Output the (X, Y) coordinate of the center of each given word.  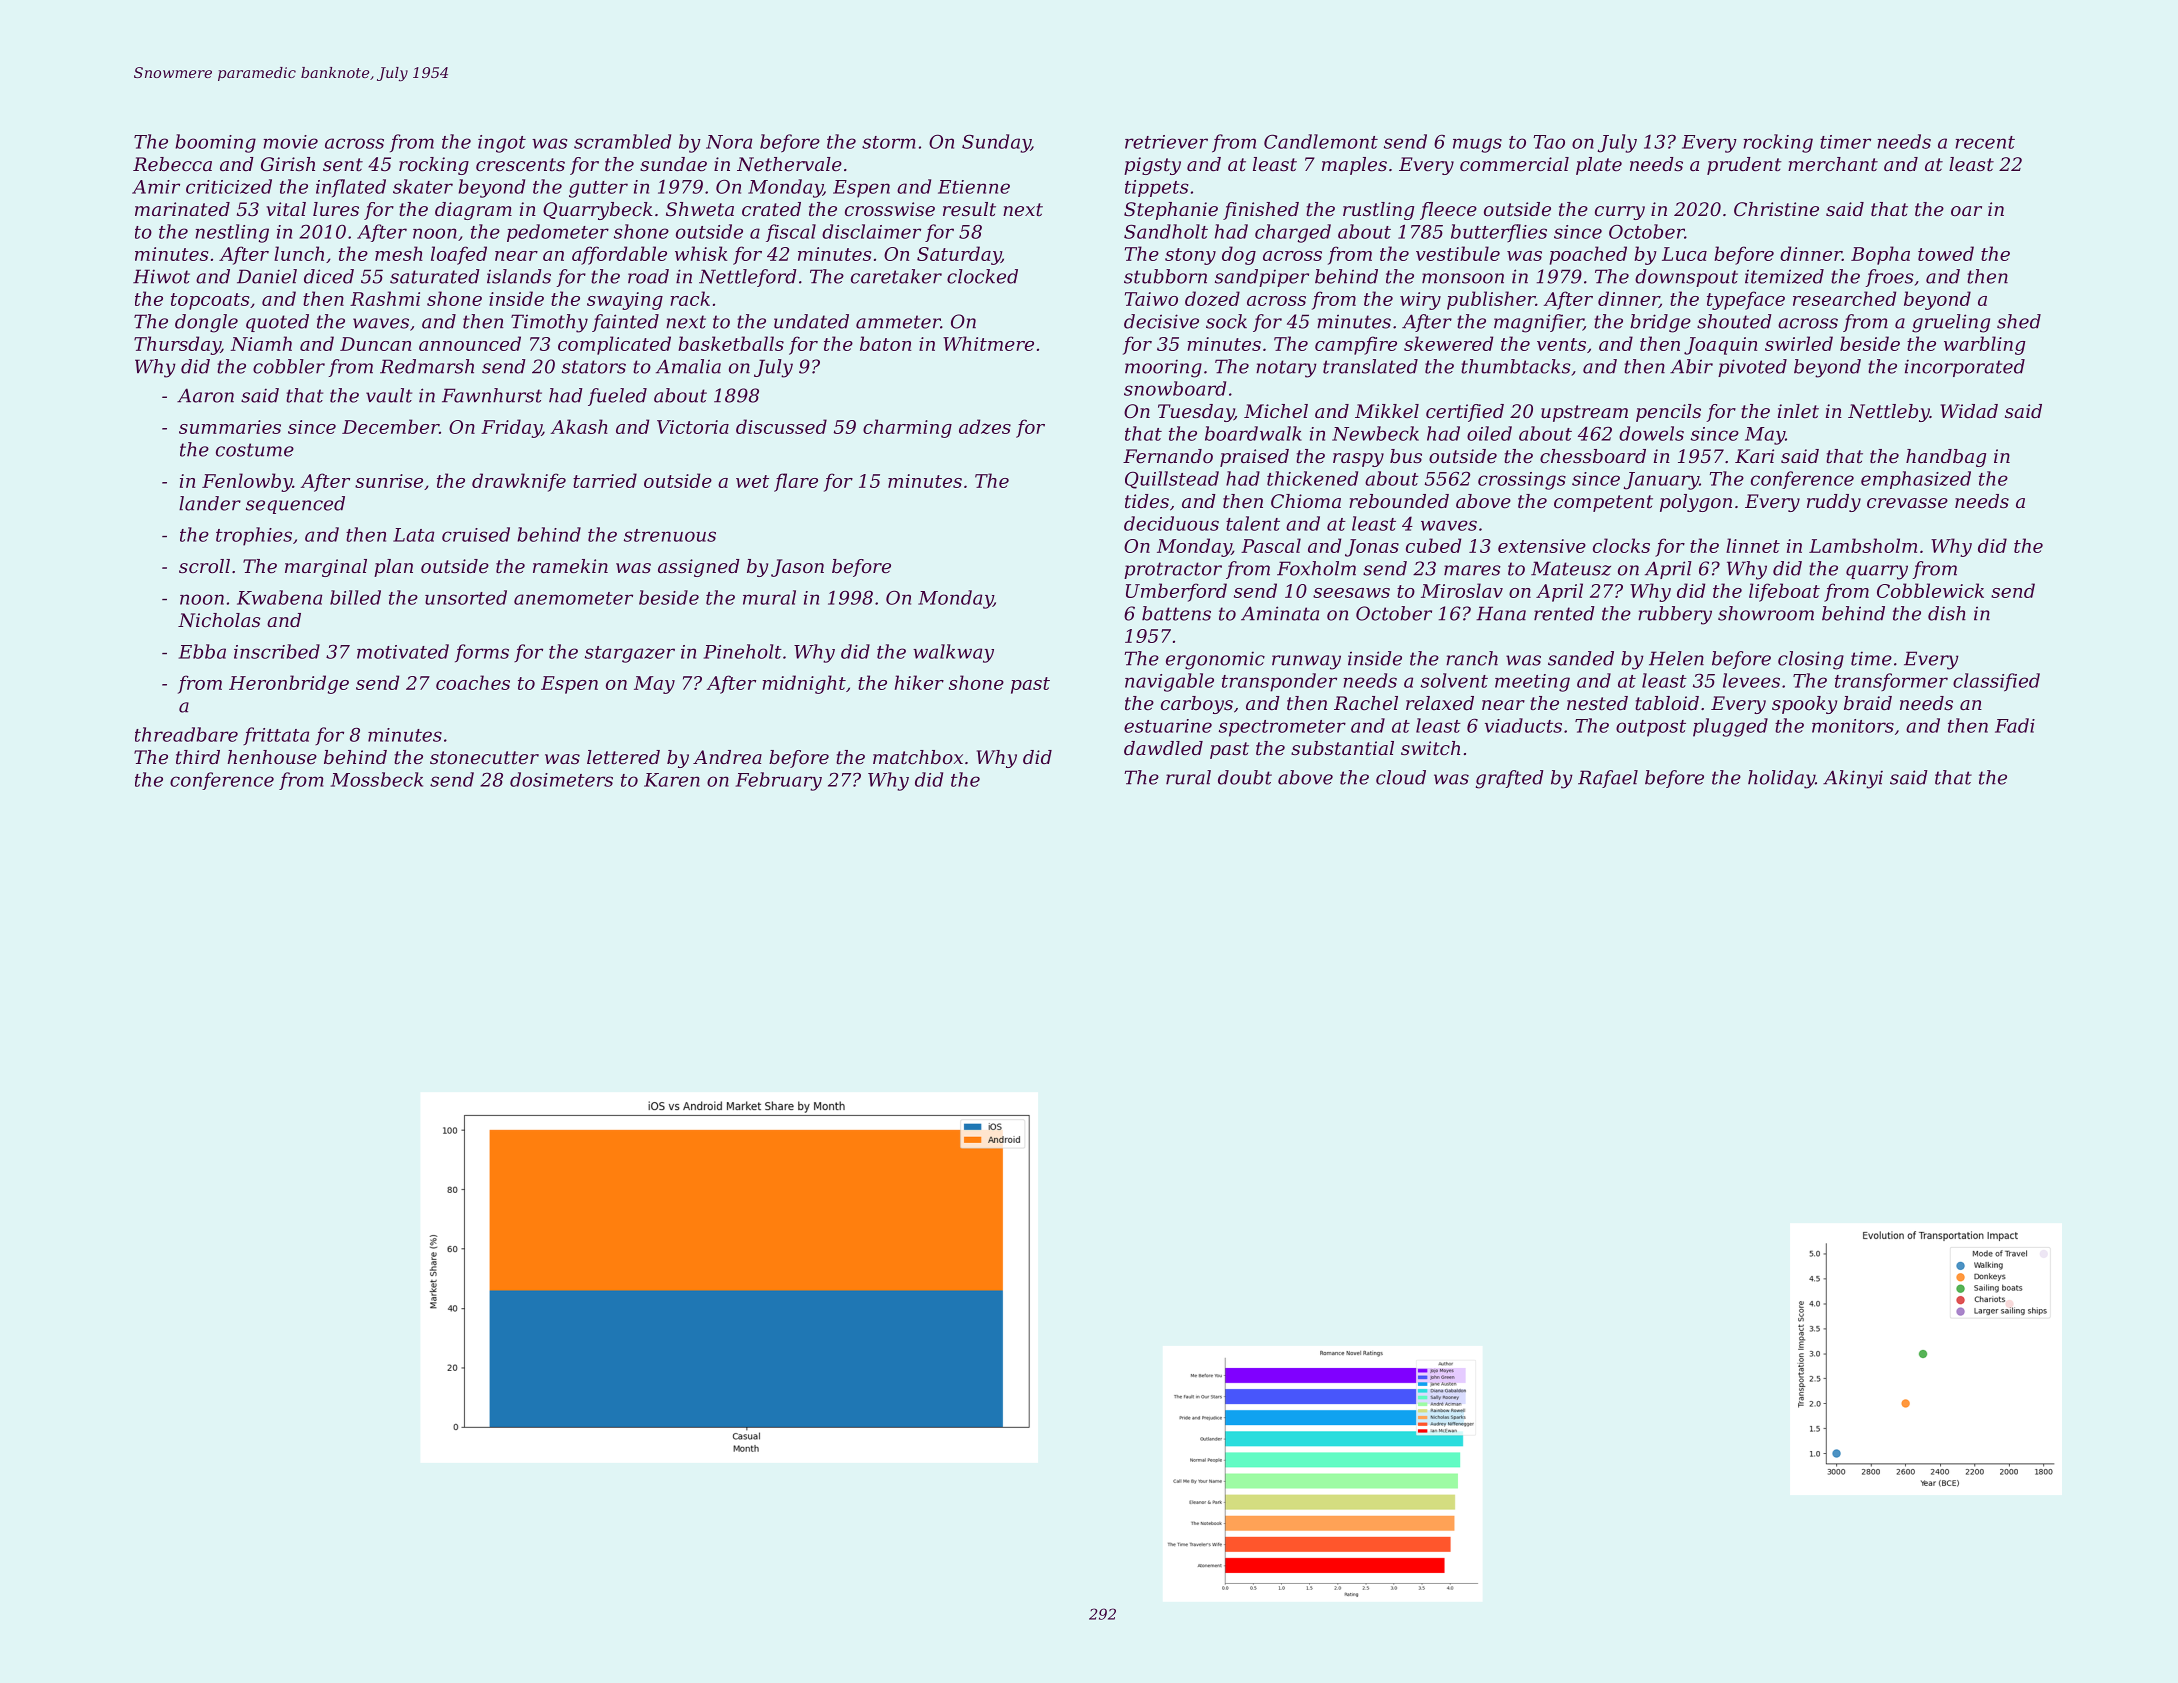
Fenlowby (247, 482)
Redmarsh (427, 366)
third (198, 757)
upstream (1584, 413)
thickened (1312, 478)
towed (1946, 253)
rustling (1378, 211)
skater (423, 186)
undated (811, 321)
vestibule (1458, 253)
